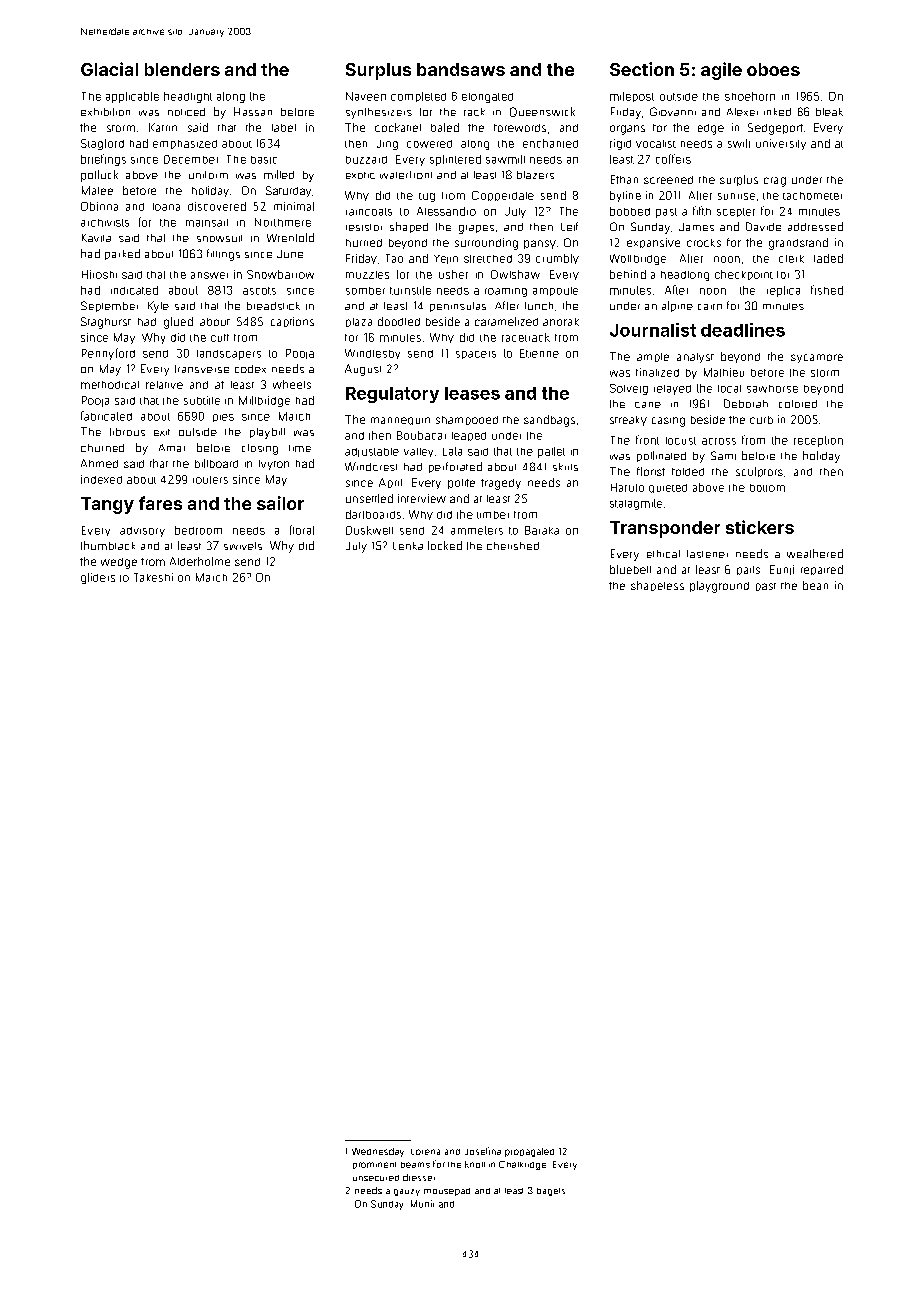 The width and height of the image is (924, 1308). Describe the element at coordinates (182, 69) in the image. I see `blenders` at that location.
